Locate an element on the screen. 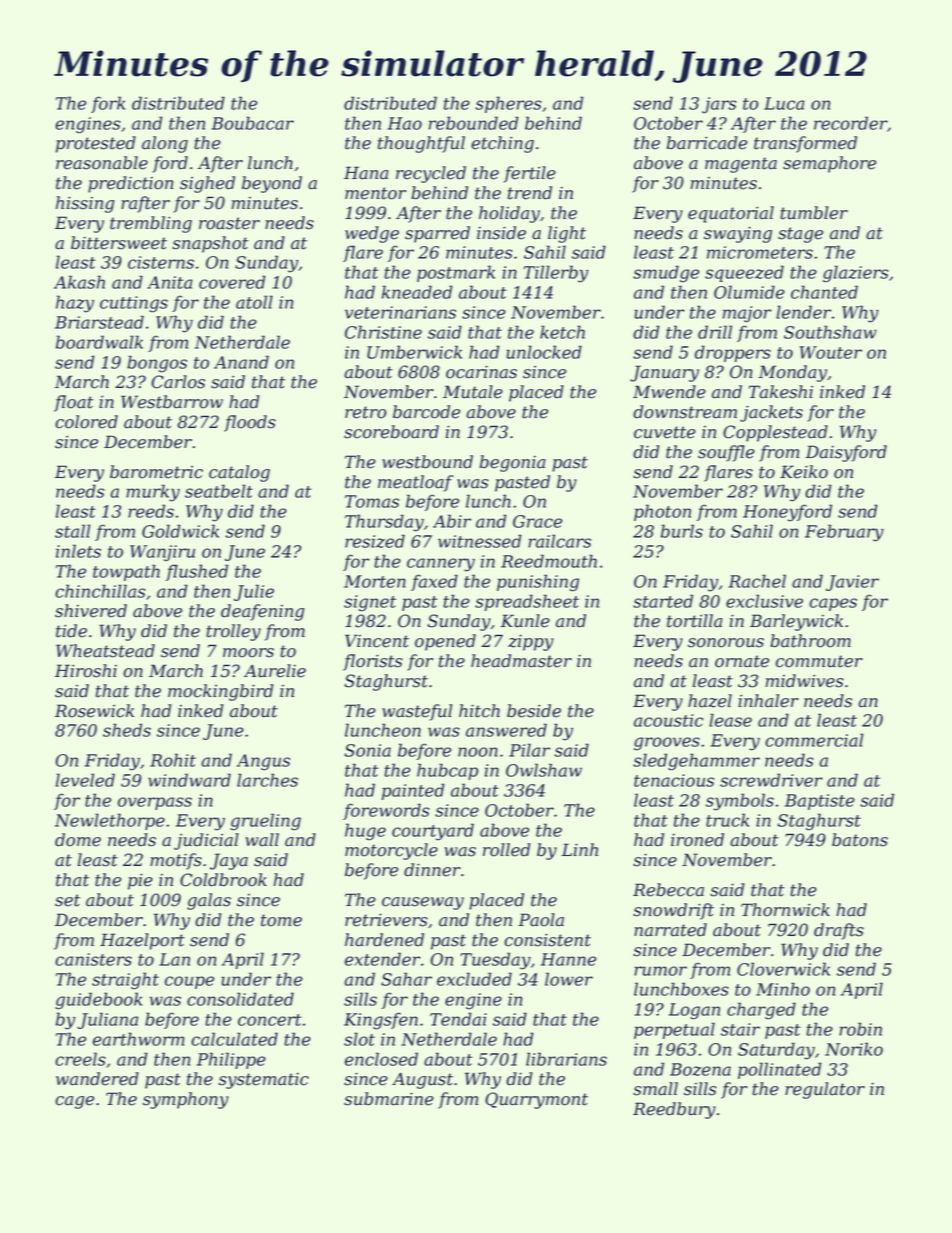 Image resolution: width=952 pixels, height=1233 pixels. begonia is located at coordinates (512, 463).
